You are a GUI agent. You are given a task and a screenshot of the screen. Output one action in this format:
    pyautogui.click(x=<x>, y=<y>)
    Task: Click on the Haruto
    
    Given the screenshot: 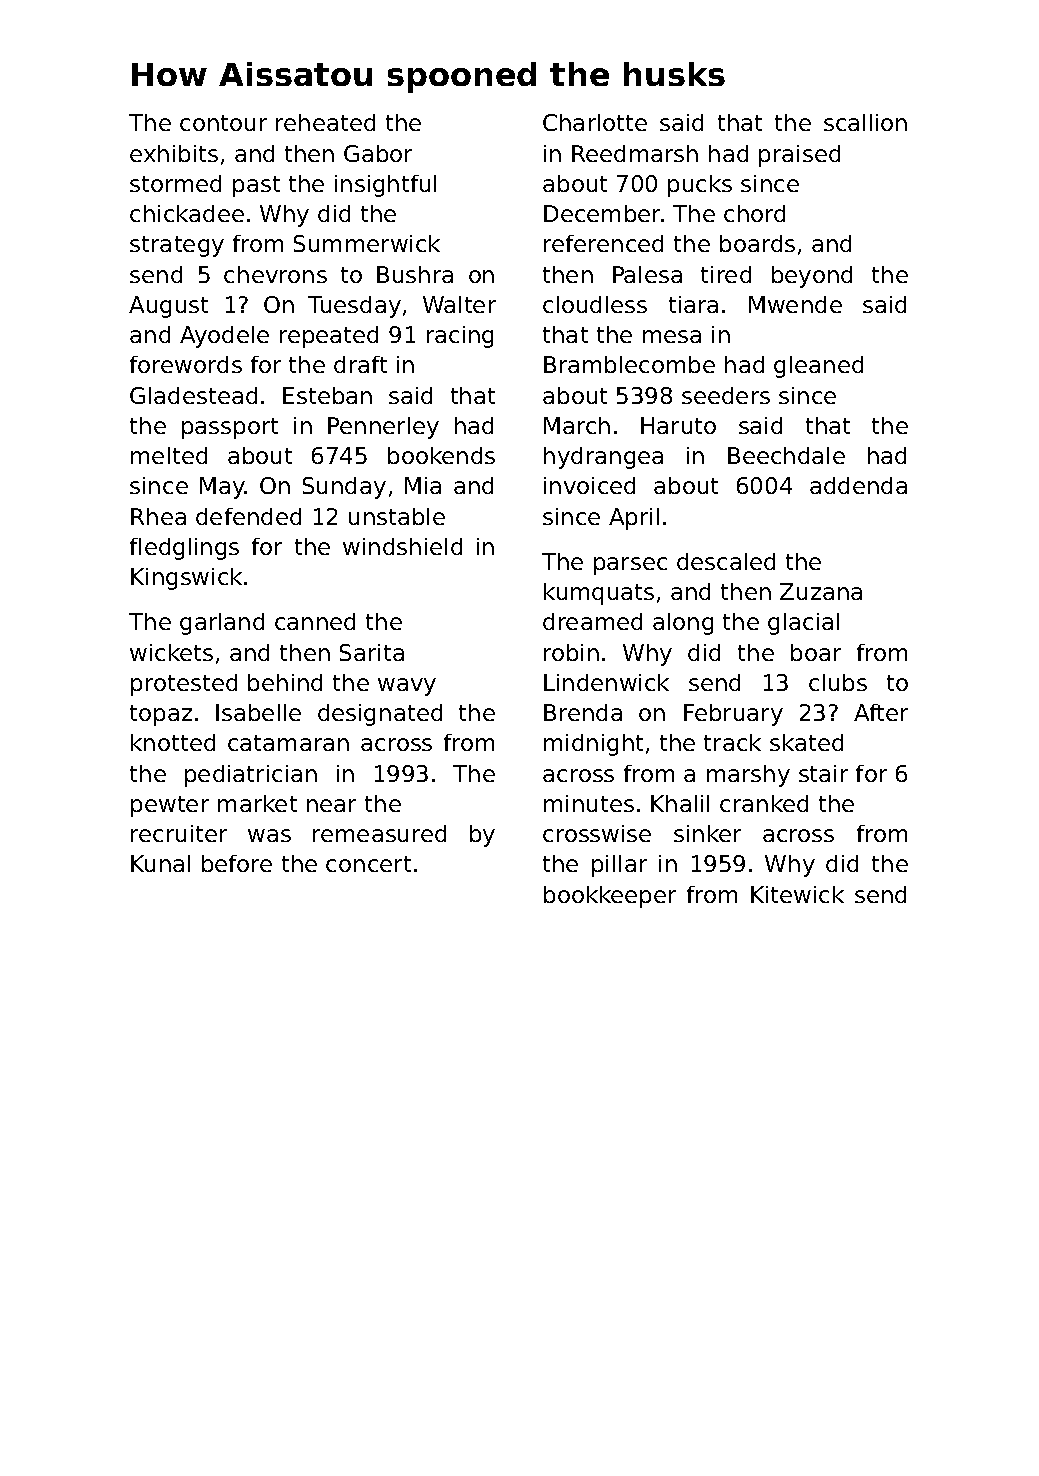 What is the action you would take?
    pyautogui.click(x=678, y=425)
